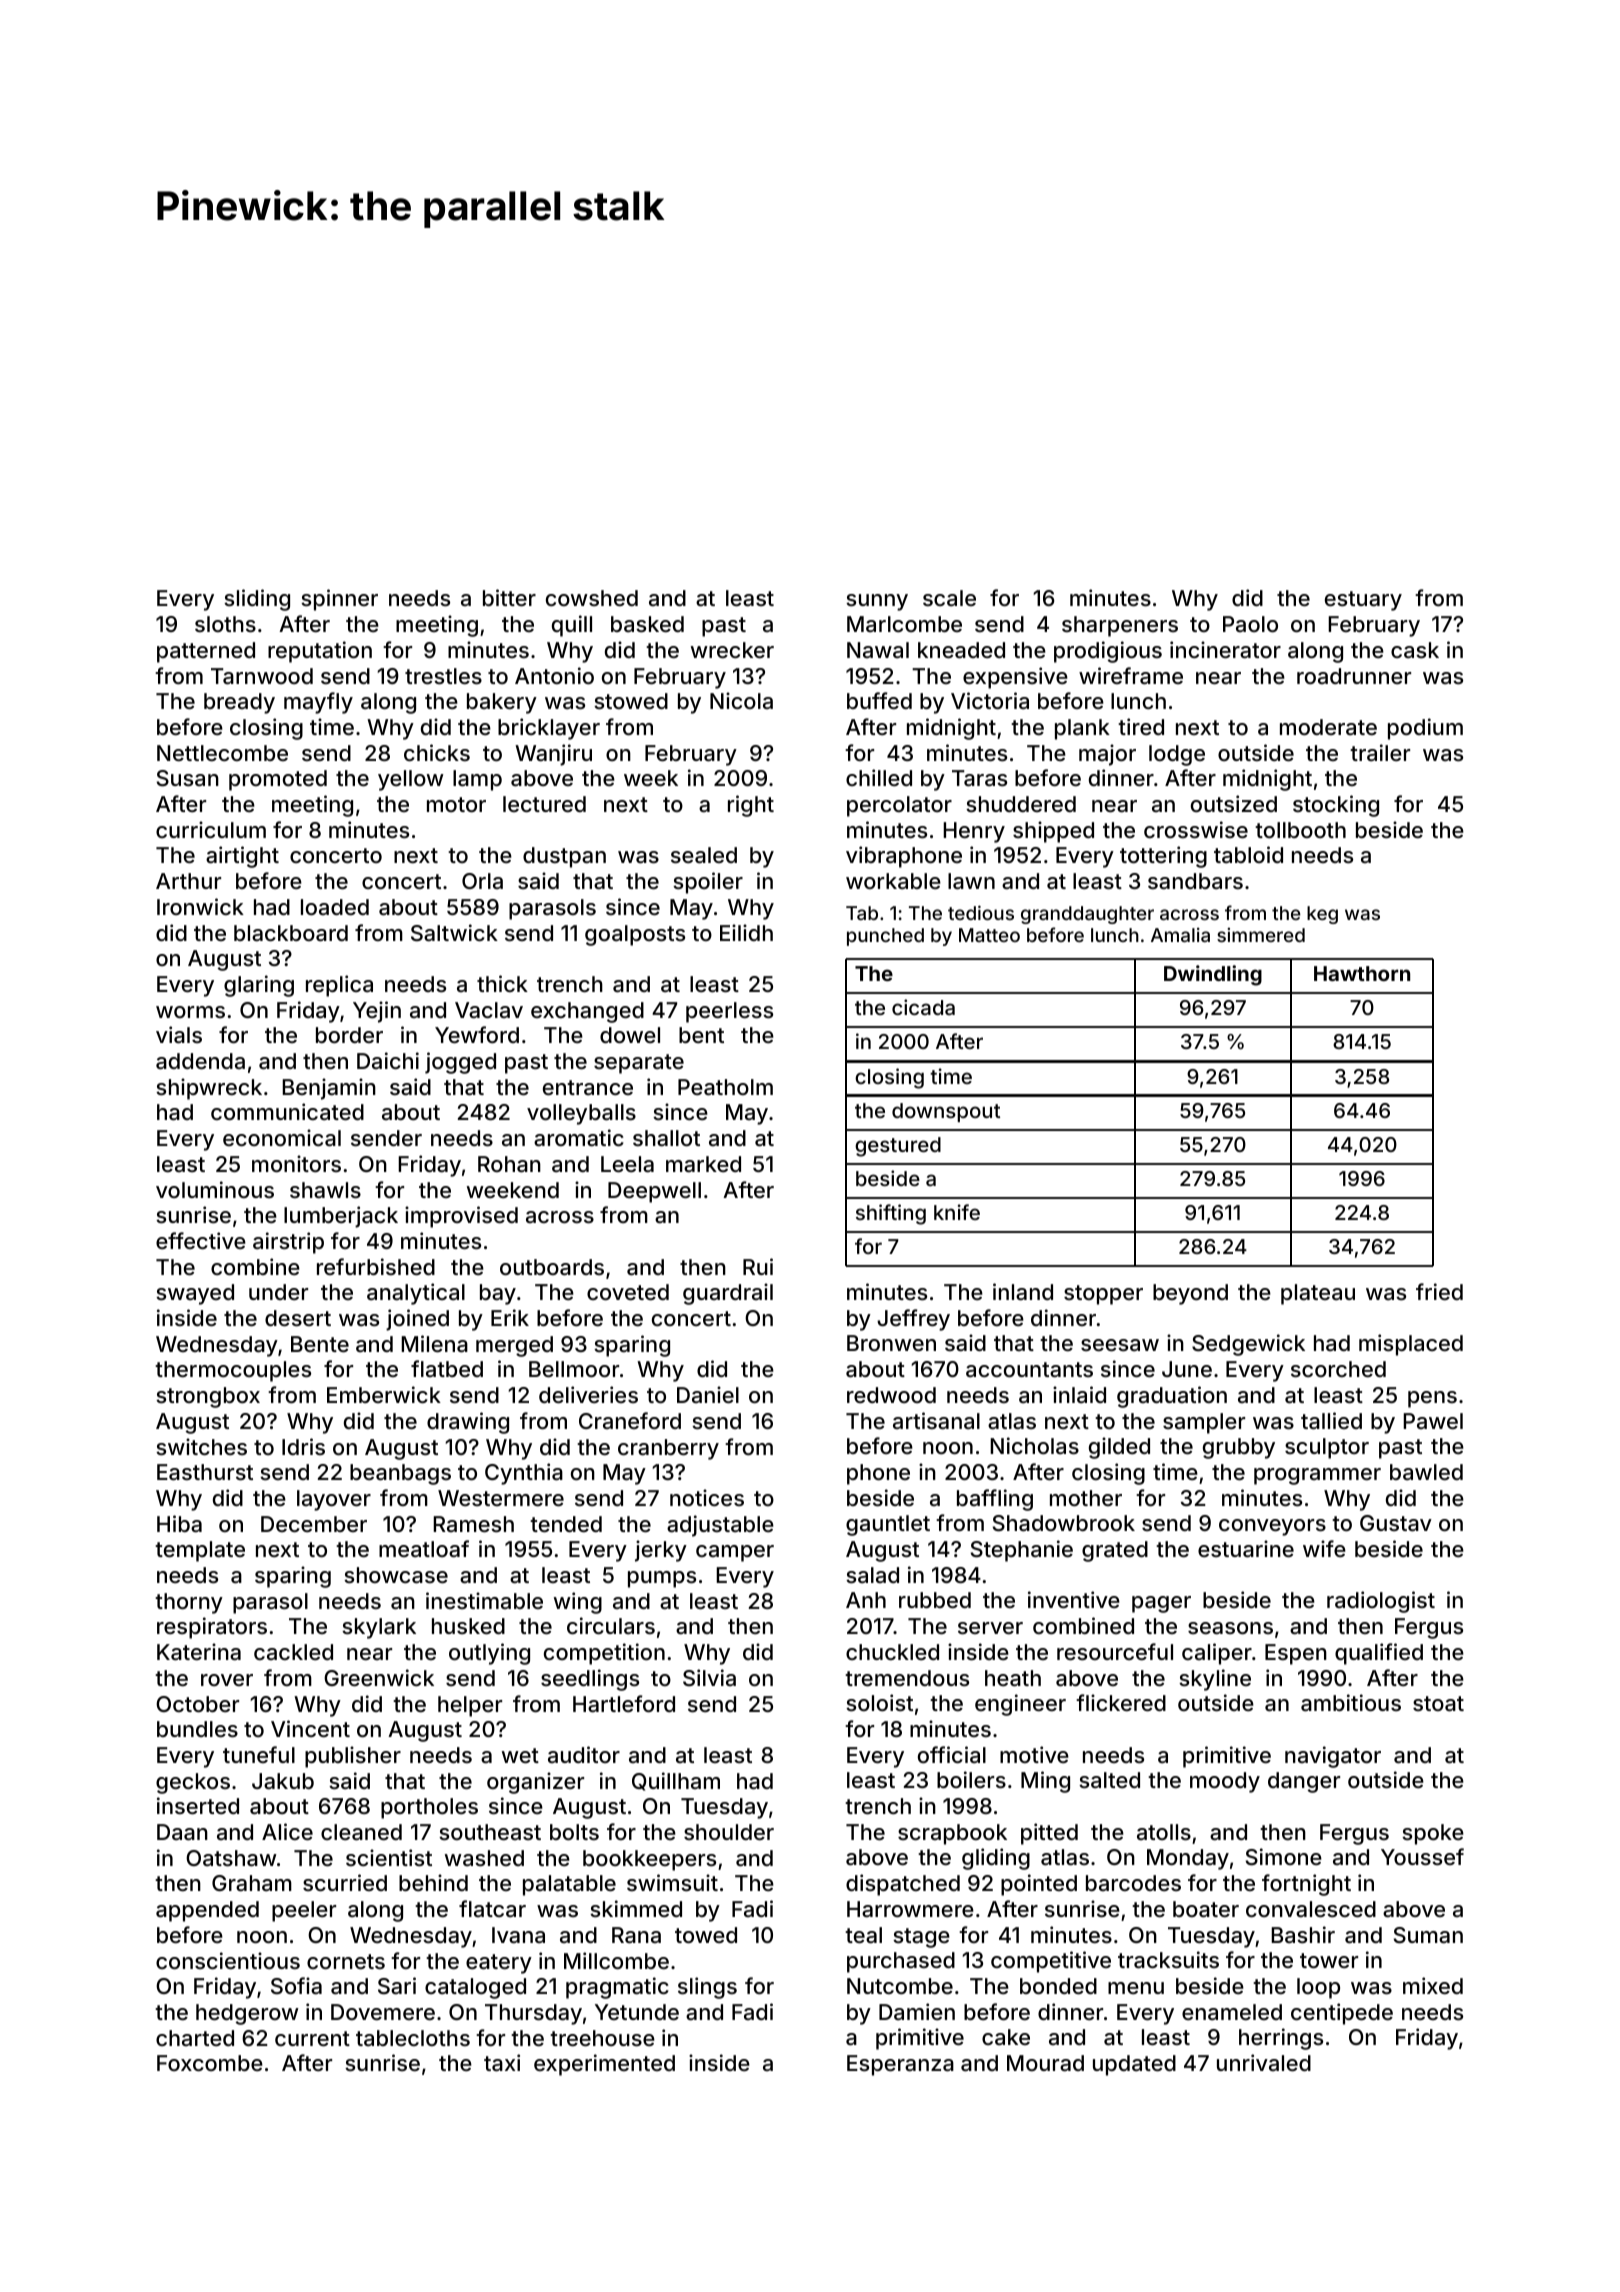 The image size is (1620, 2292). I want to click on experimented, so click(604, 2065).
